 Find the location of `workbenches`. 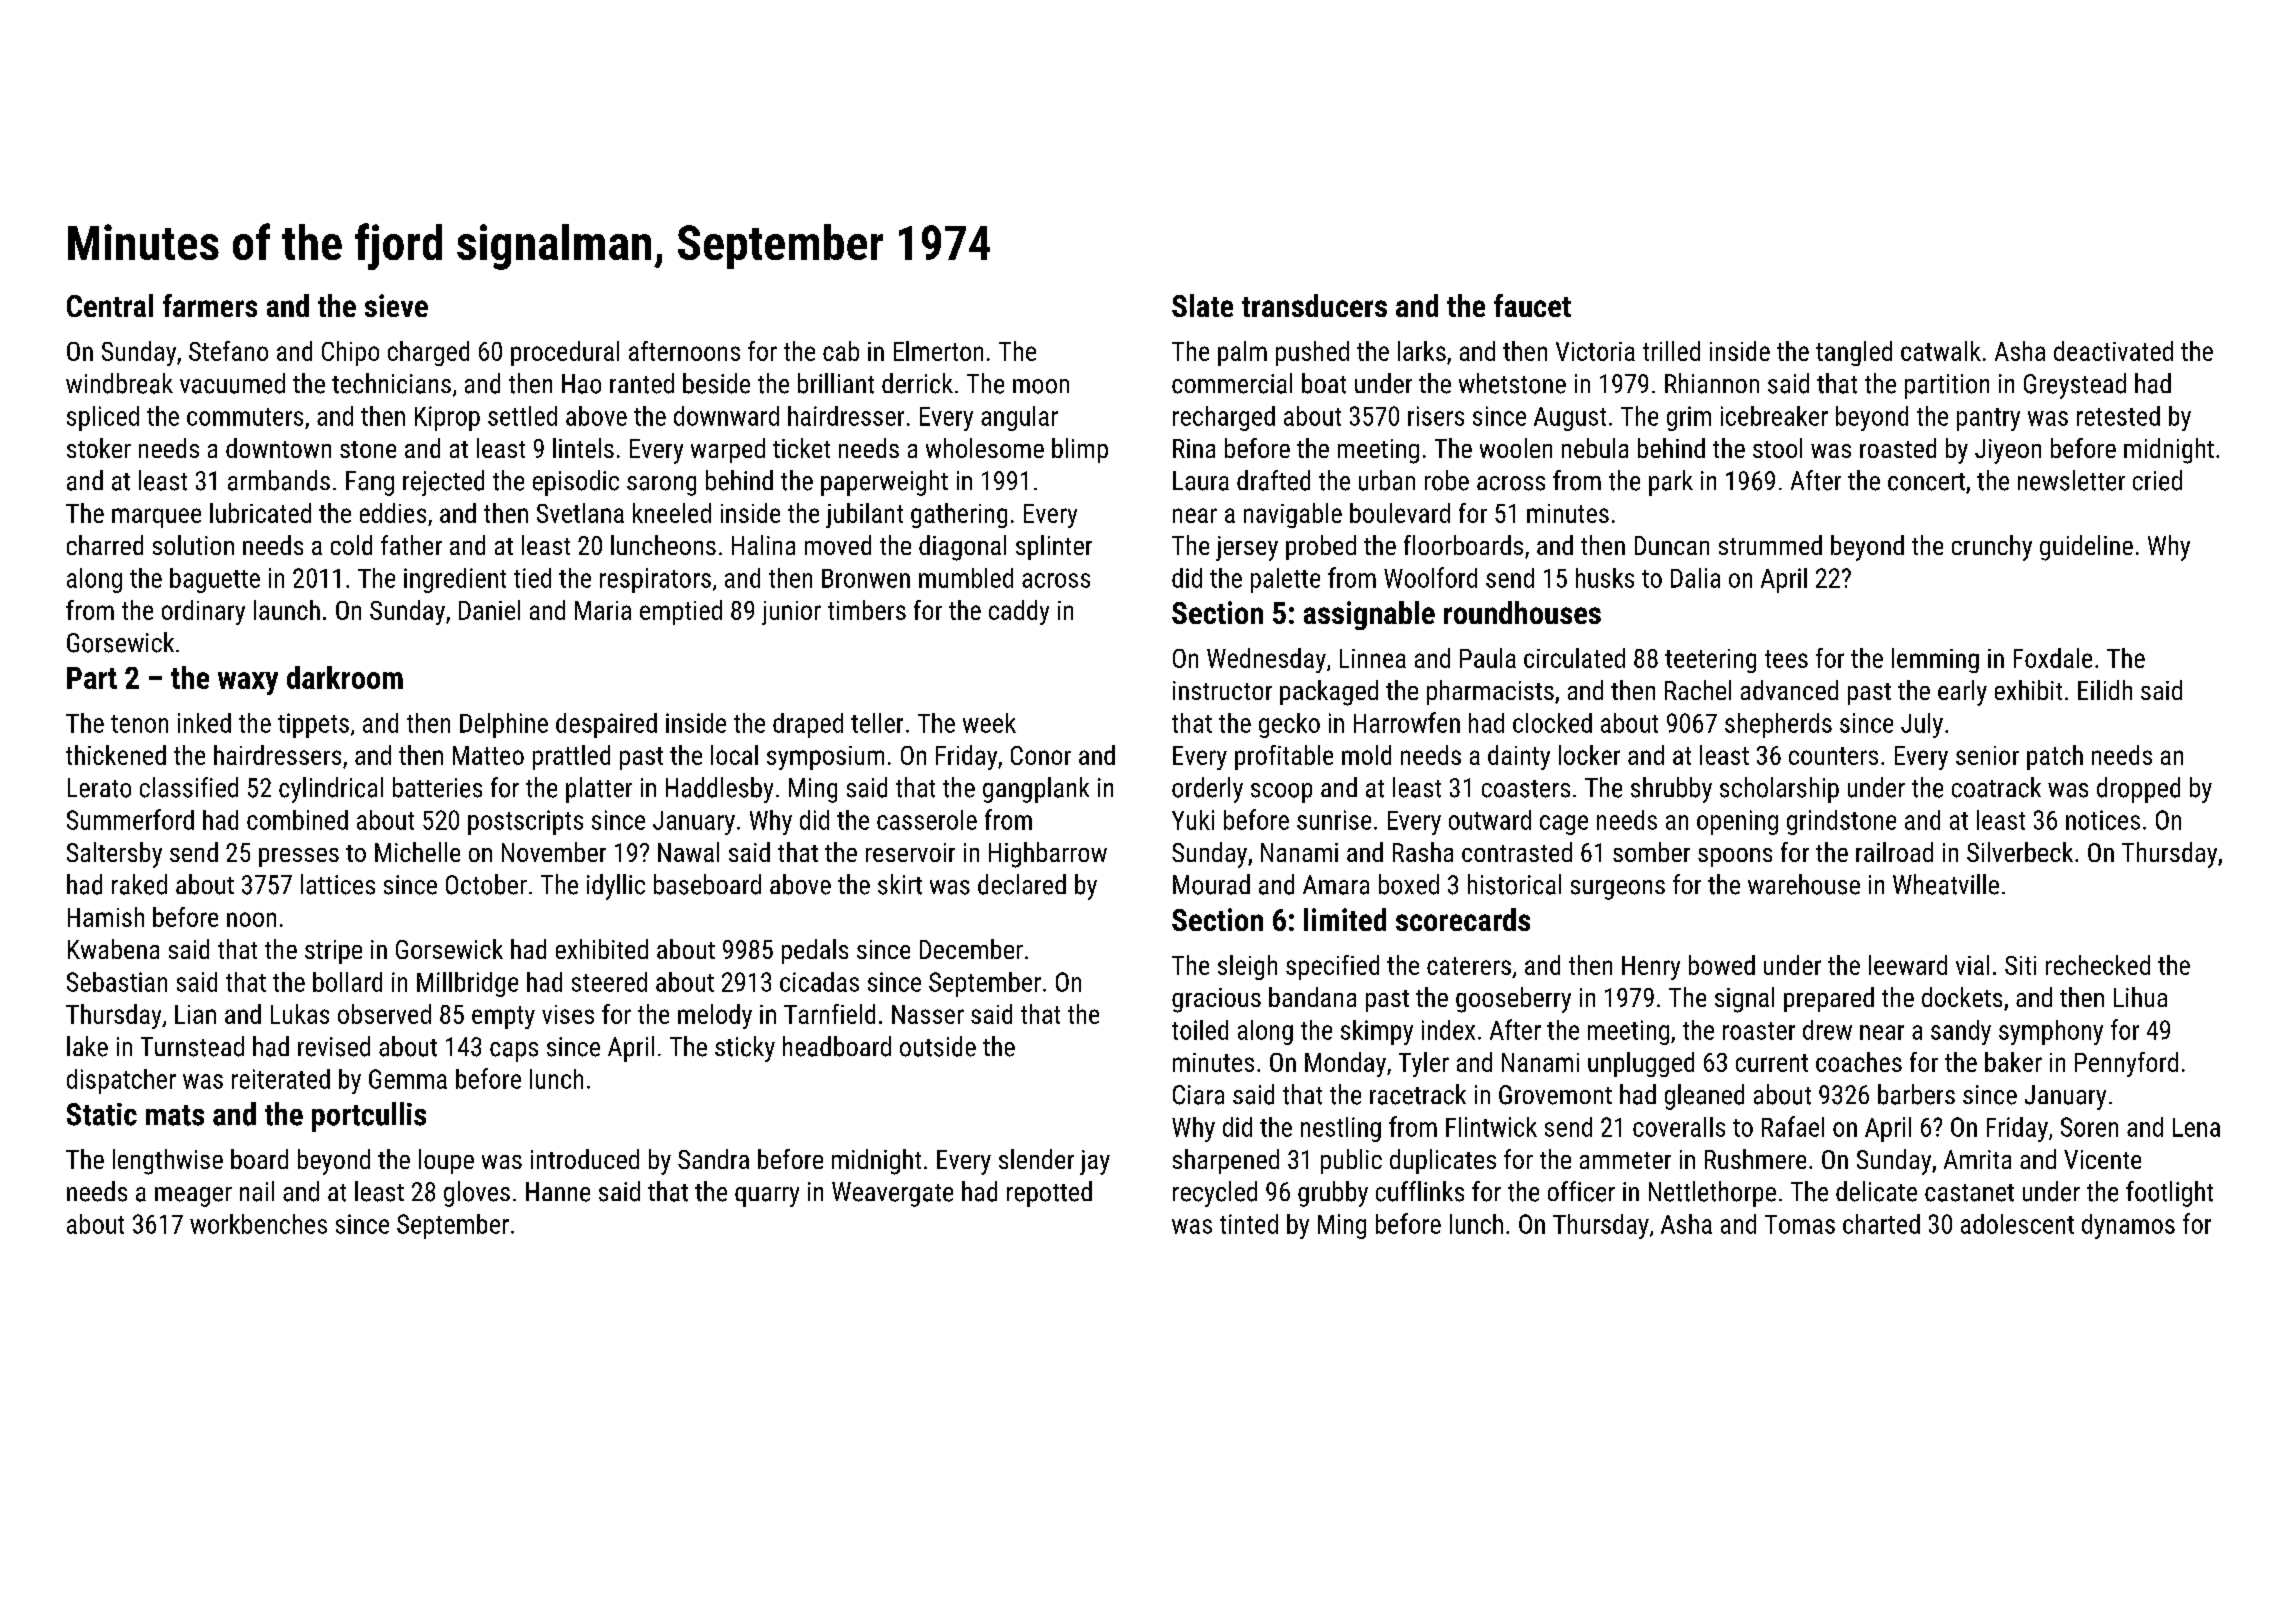

workbenches is located at coordinates (258, 1224).
